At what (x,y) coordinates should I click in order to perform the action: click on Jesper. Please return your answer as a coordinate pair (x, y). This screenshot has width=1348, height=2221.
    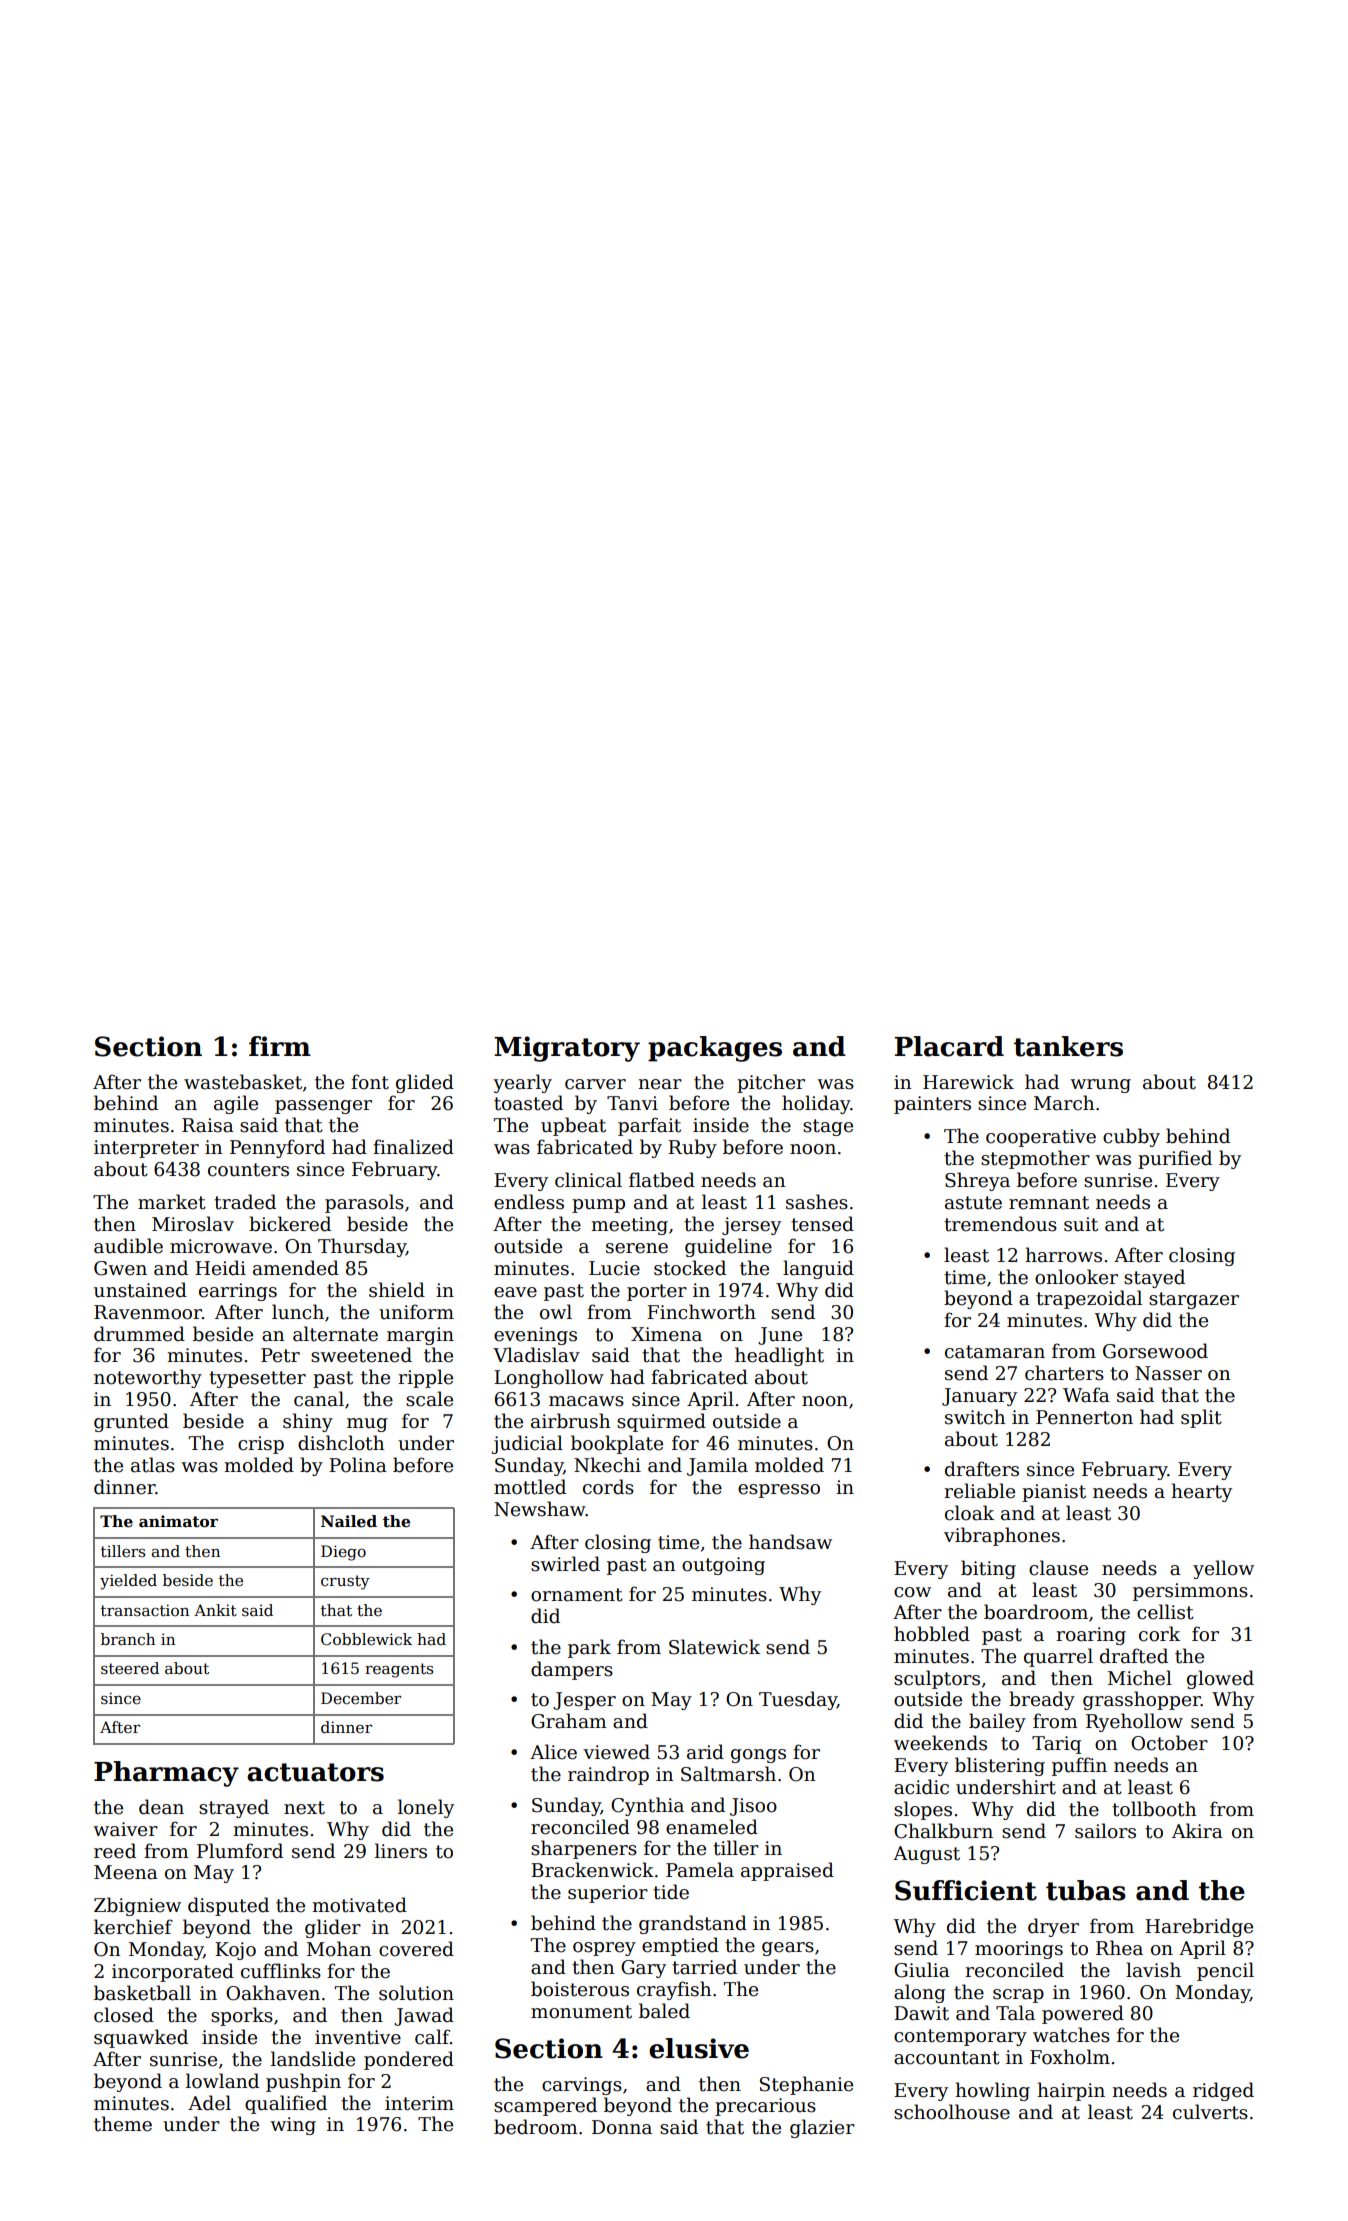
    Looking at the image, I should click on (584, 1701).
